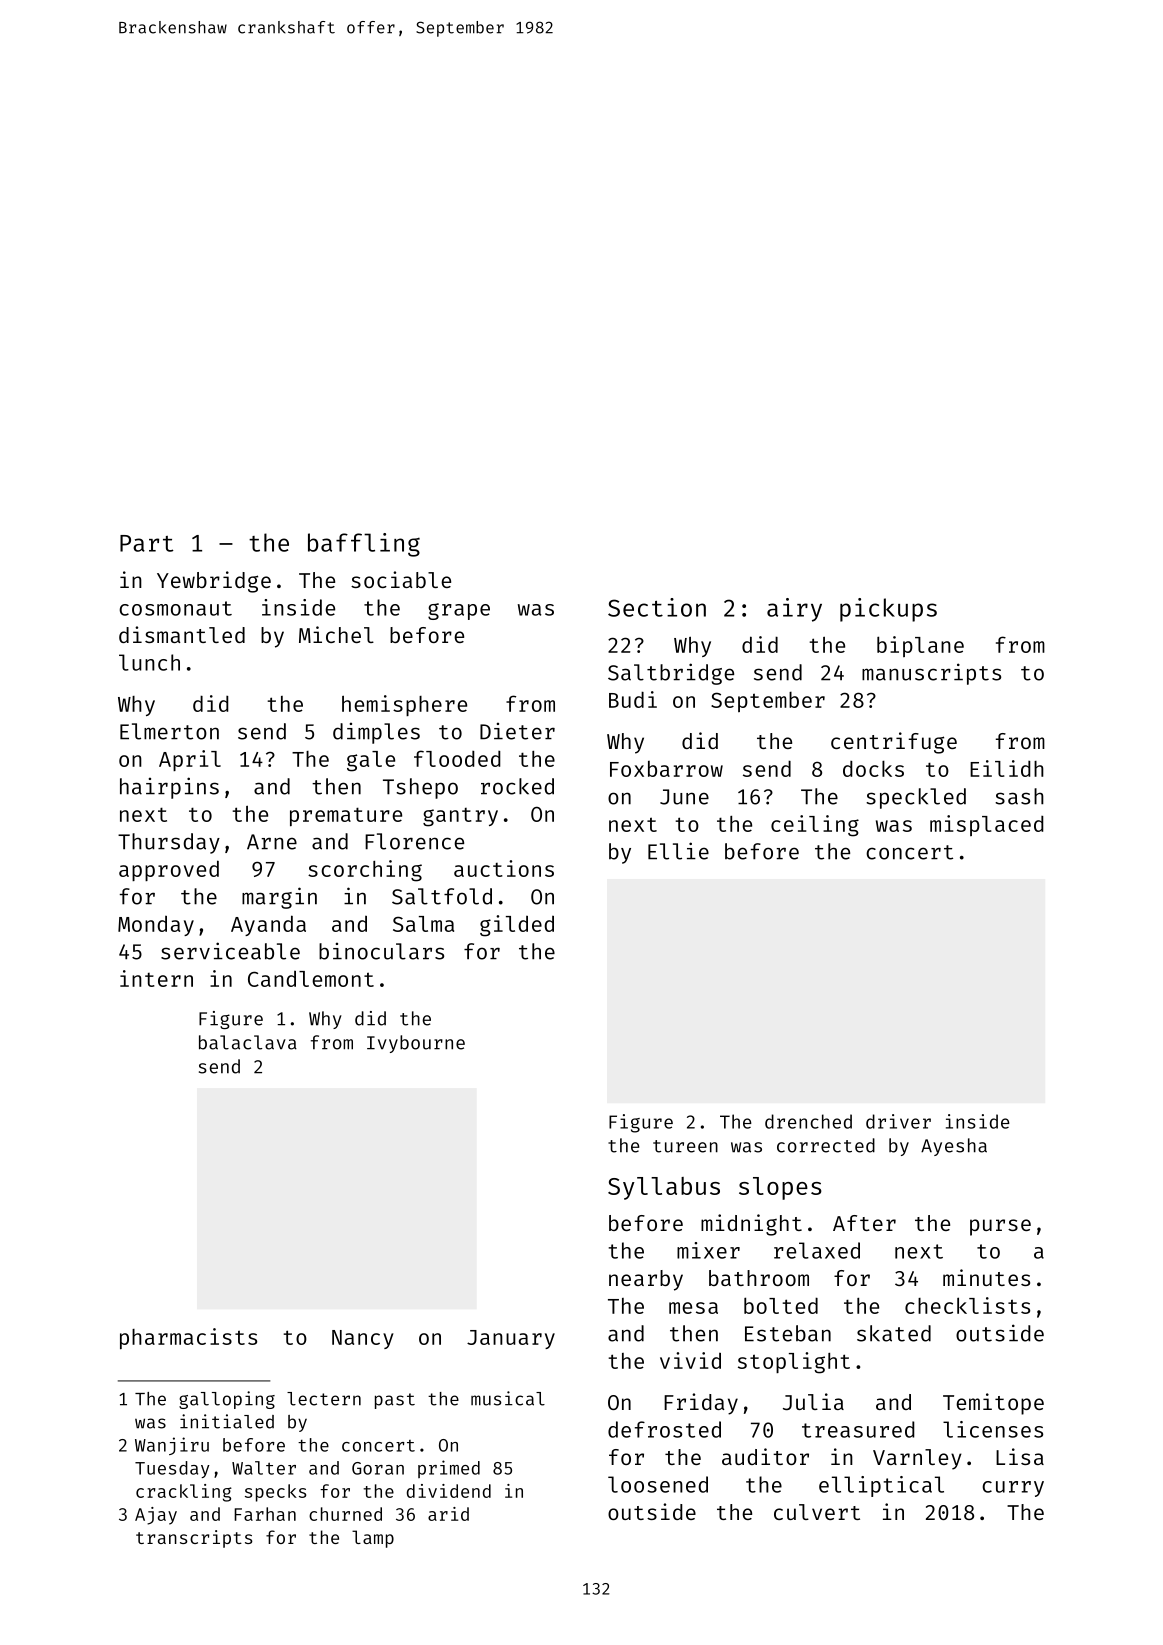 The image size is (1163, 1645). Describe the element at coordinates (987, 825) in the screenshot. I see `misplaced` at that location.
